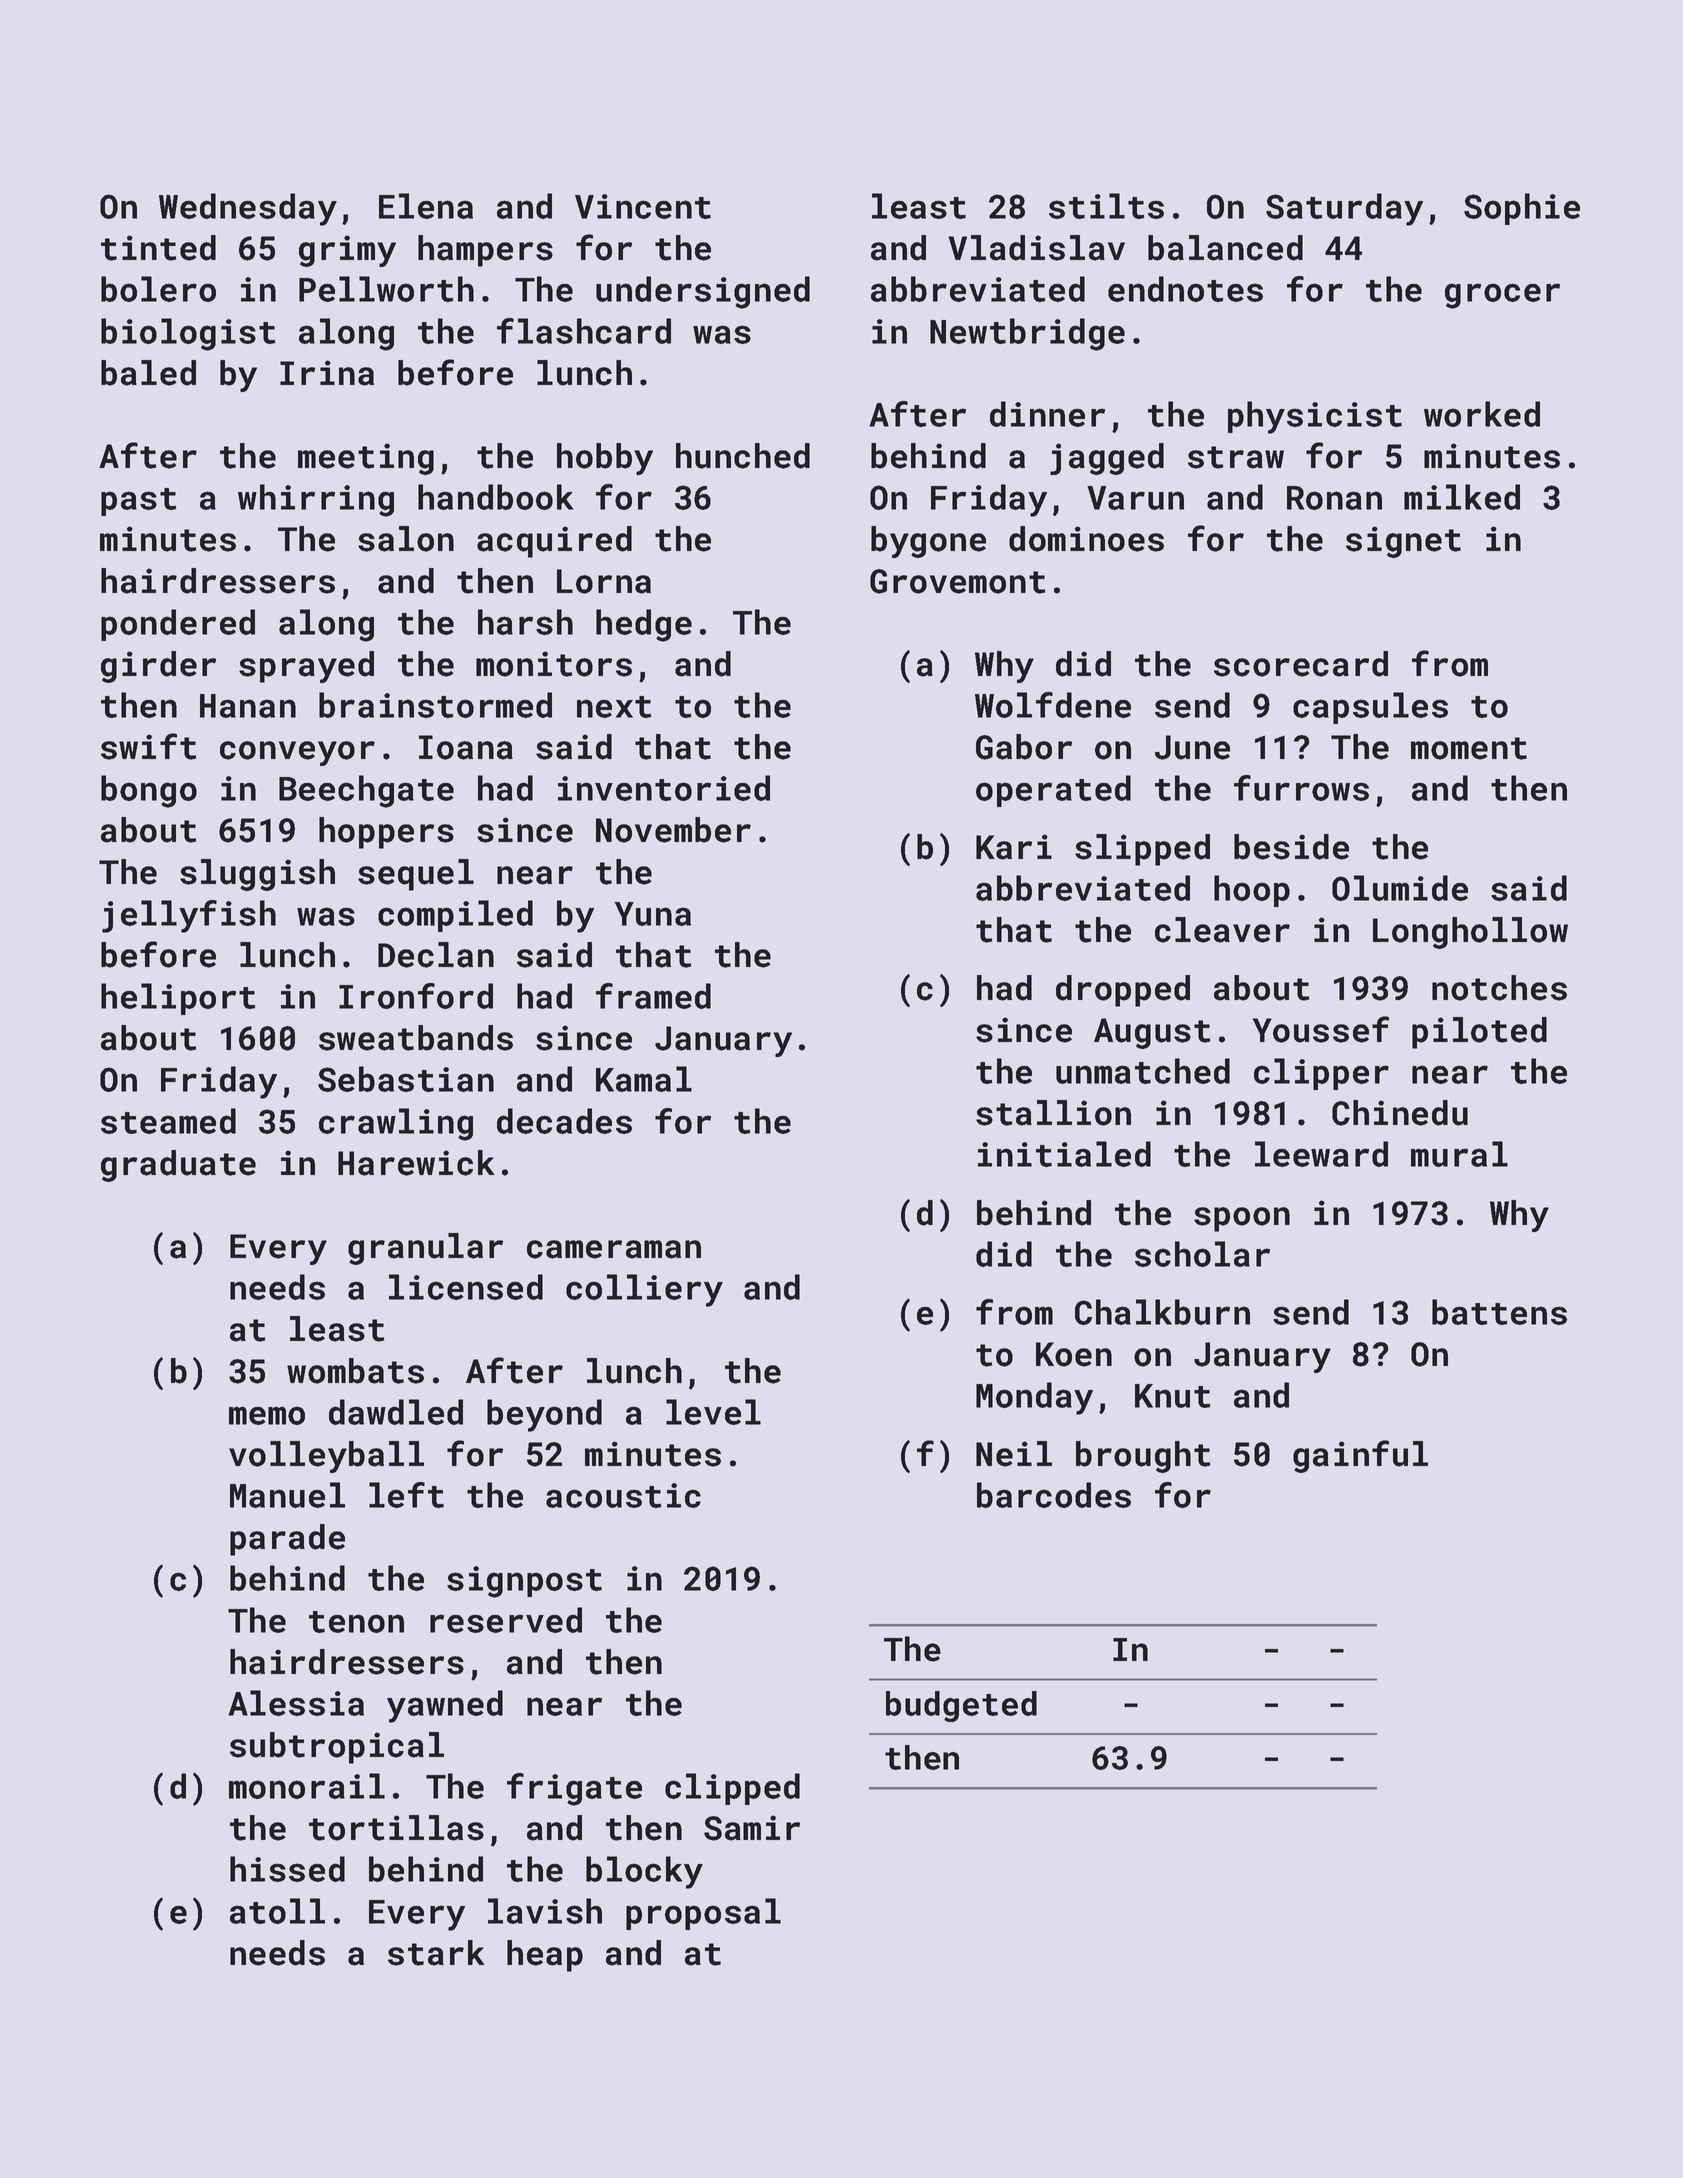 The width and height of the page is (1683, 2178). I want to click on atoll, so click(277, 1911).
